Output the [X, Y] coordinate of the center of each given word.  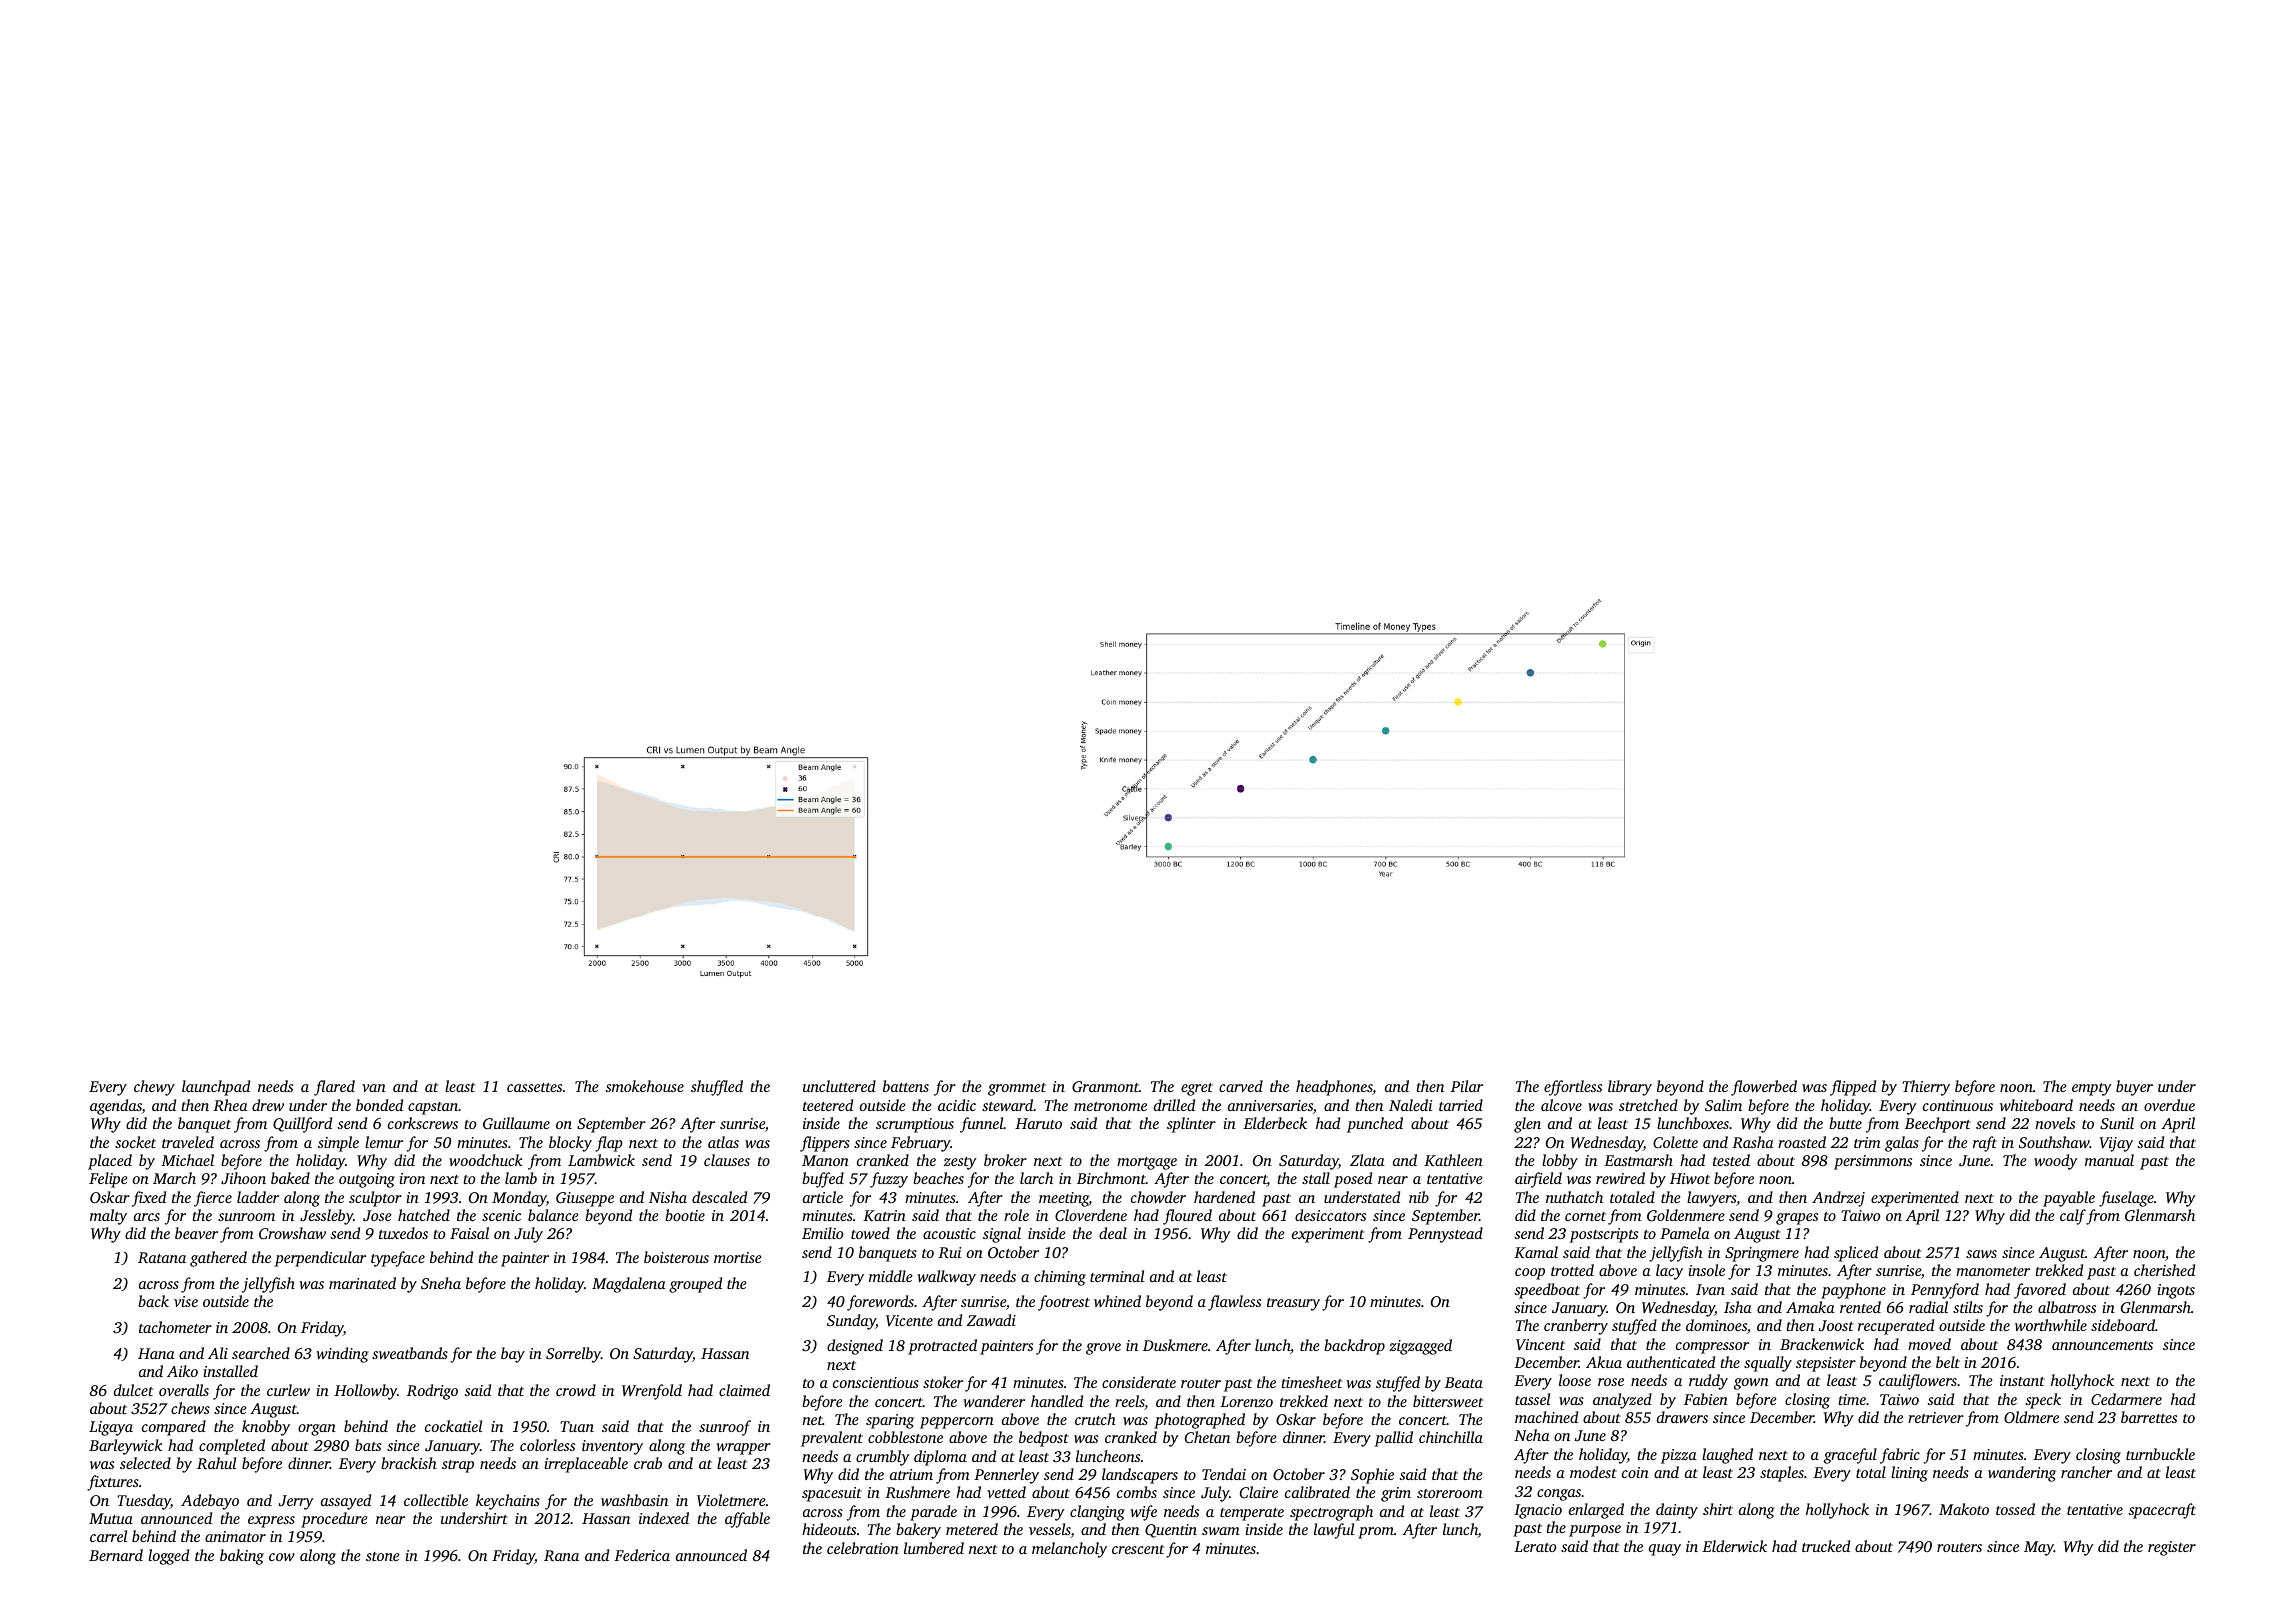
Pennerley [1006, 1476]
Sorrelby [573, 1355]
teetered [828, 1105]
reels [1130, 1402]
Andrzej [1838, 1199]
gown [1751, 1384]
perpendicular [320, 1259]
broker [1005, 1160]
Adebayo [210, 1502]
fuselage [2126, 1199]
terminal [1117, 1276]
